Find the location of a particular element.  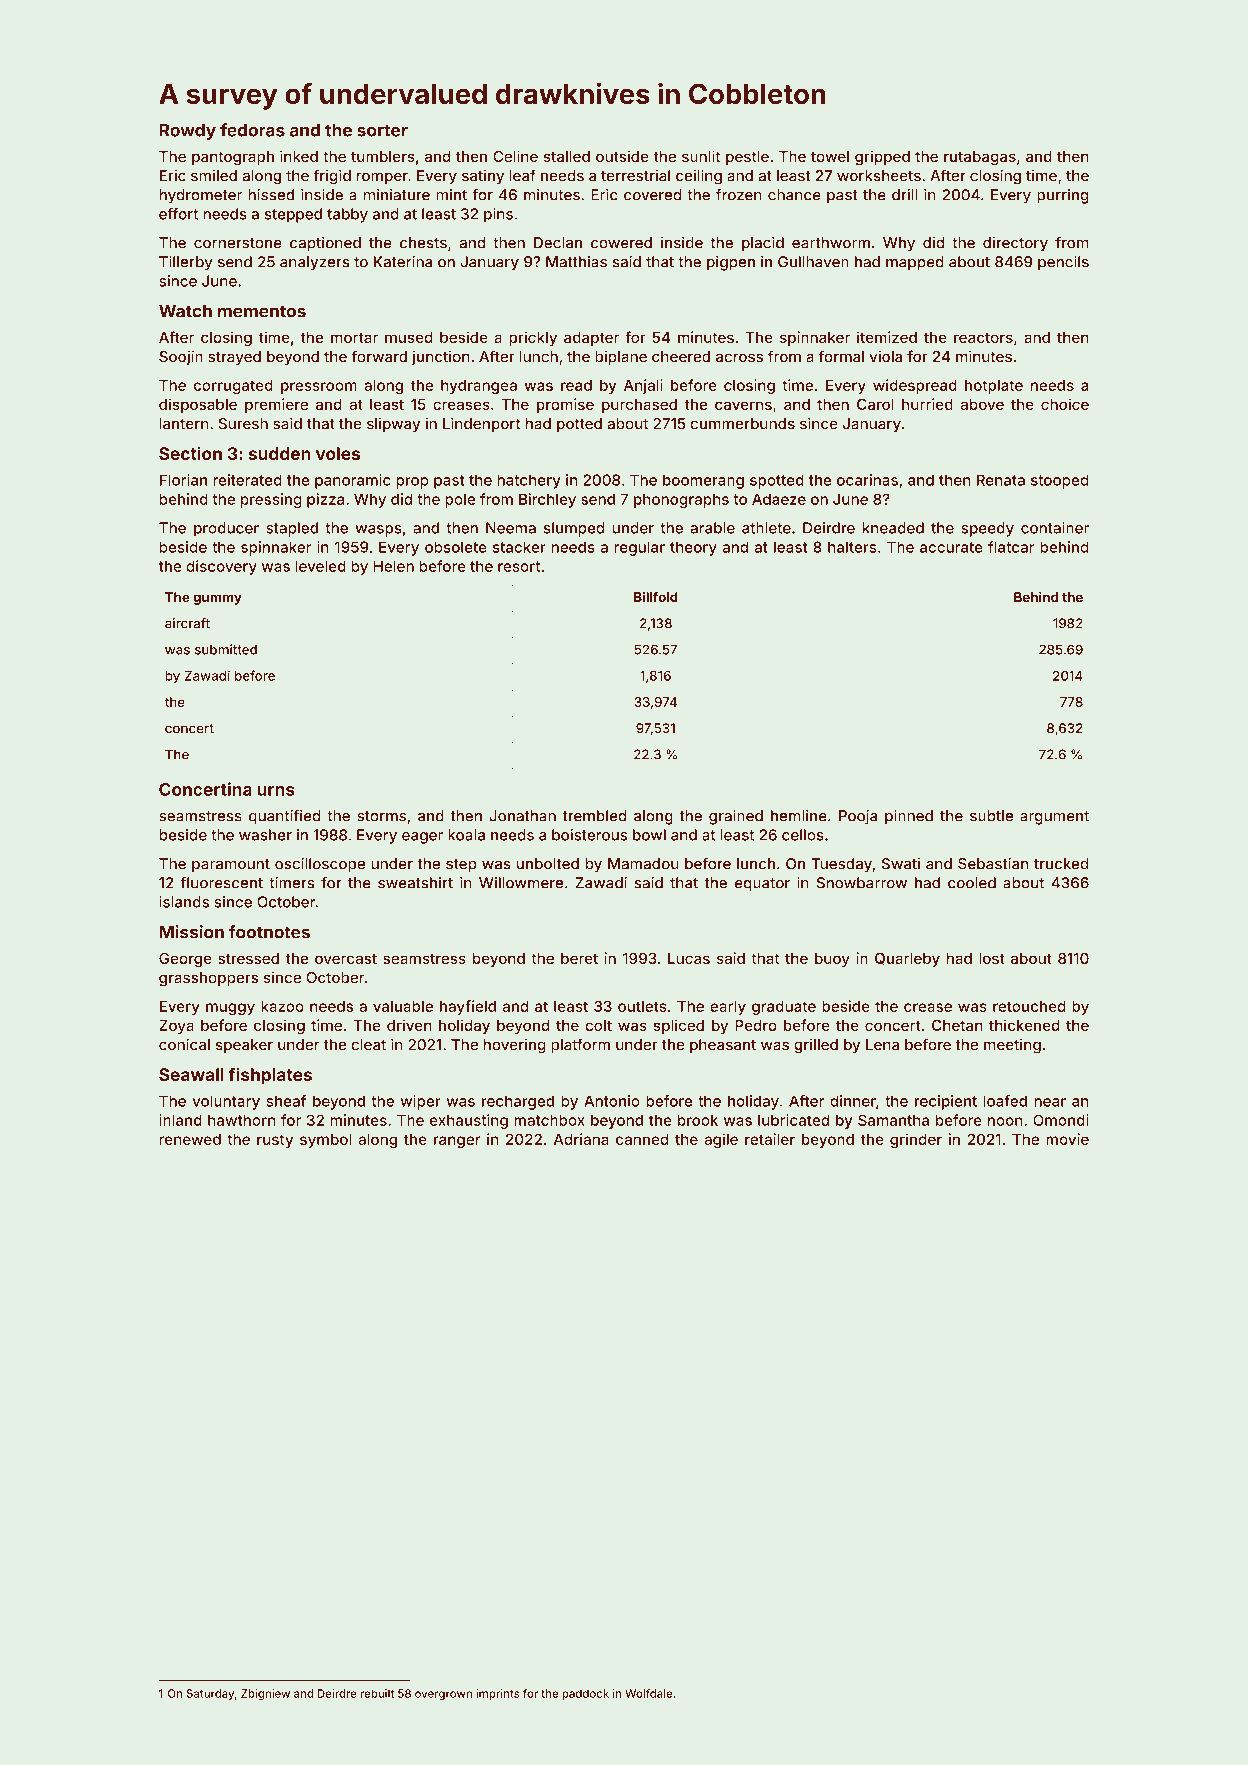

Wolfdale is located at coordinates (648, 1693).
